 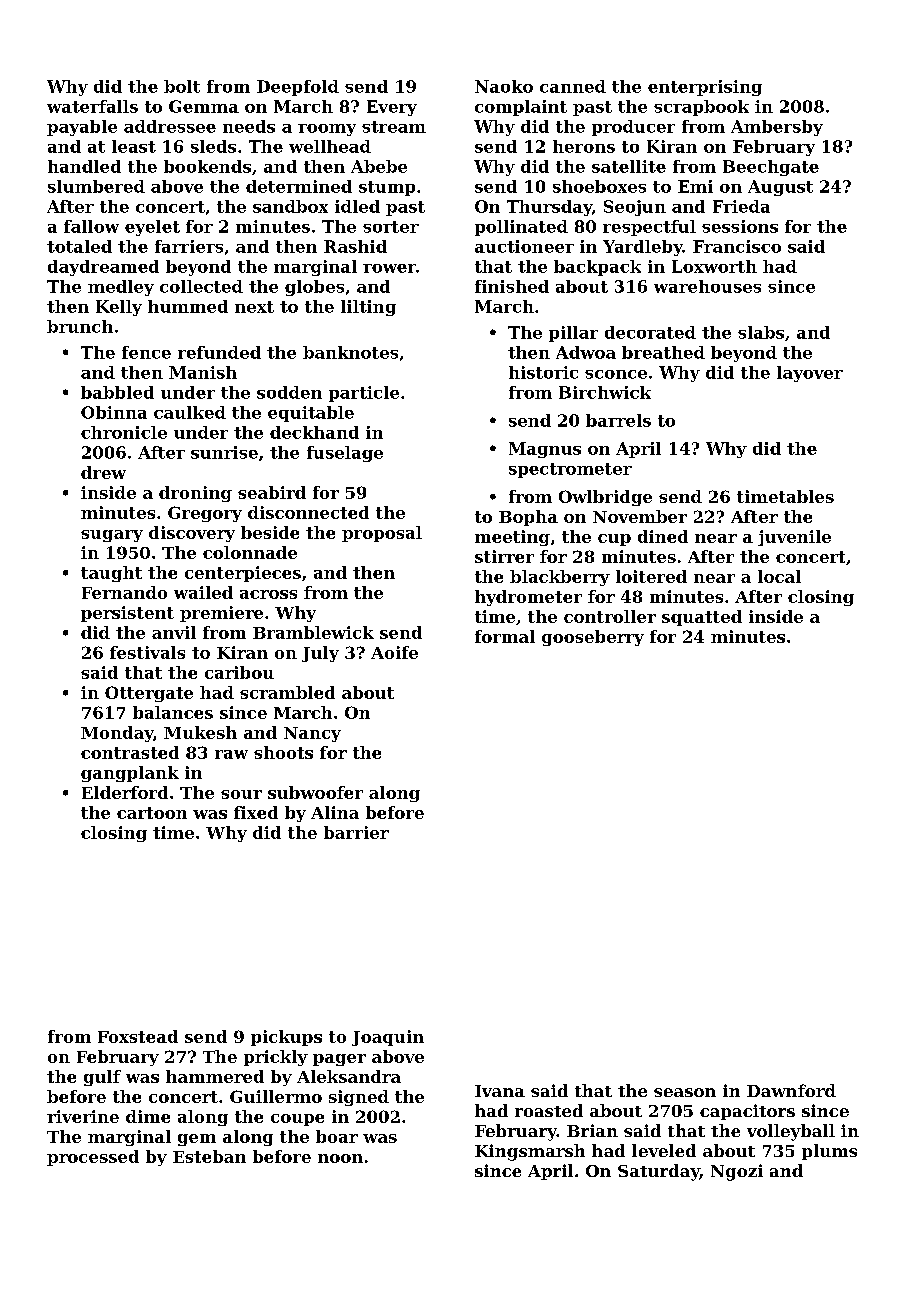 I want to click on slabs, so click(x=761, y=332).
